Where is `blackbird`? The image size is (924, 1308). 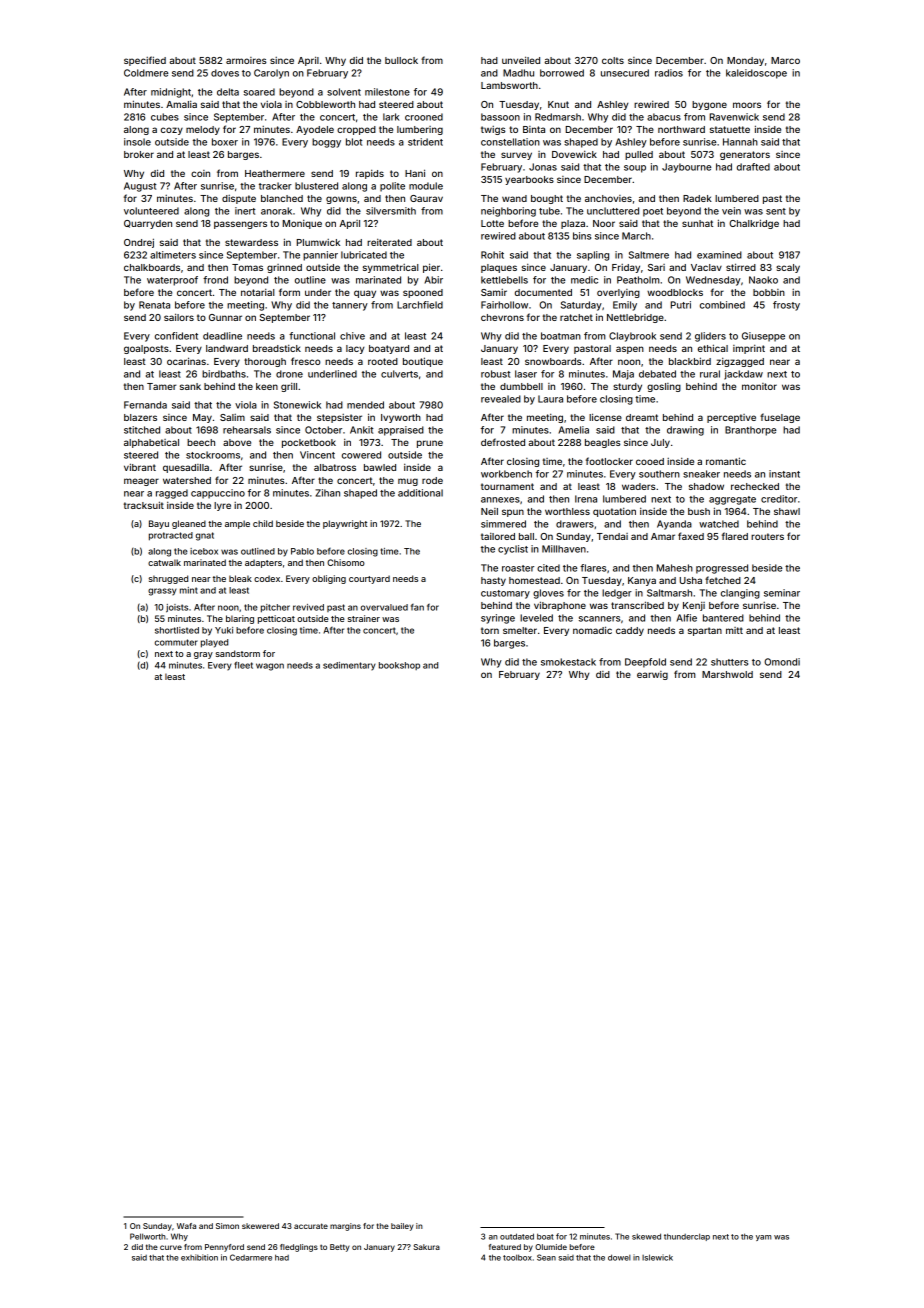 blackbird is located at coordinates (690, 361).
